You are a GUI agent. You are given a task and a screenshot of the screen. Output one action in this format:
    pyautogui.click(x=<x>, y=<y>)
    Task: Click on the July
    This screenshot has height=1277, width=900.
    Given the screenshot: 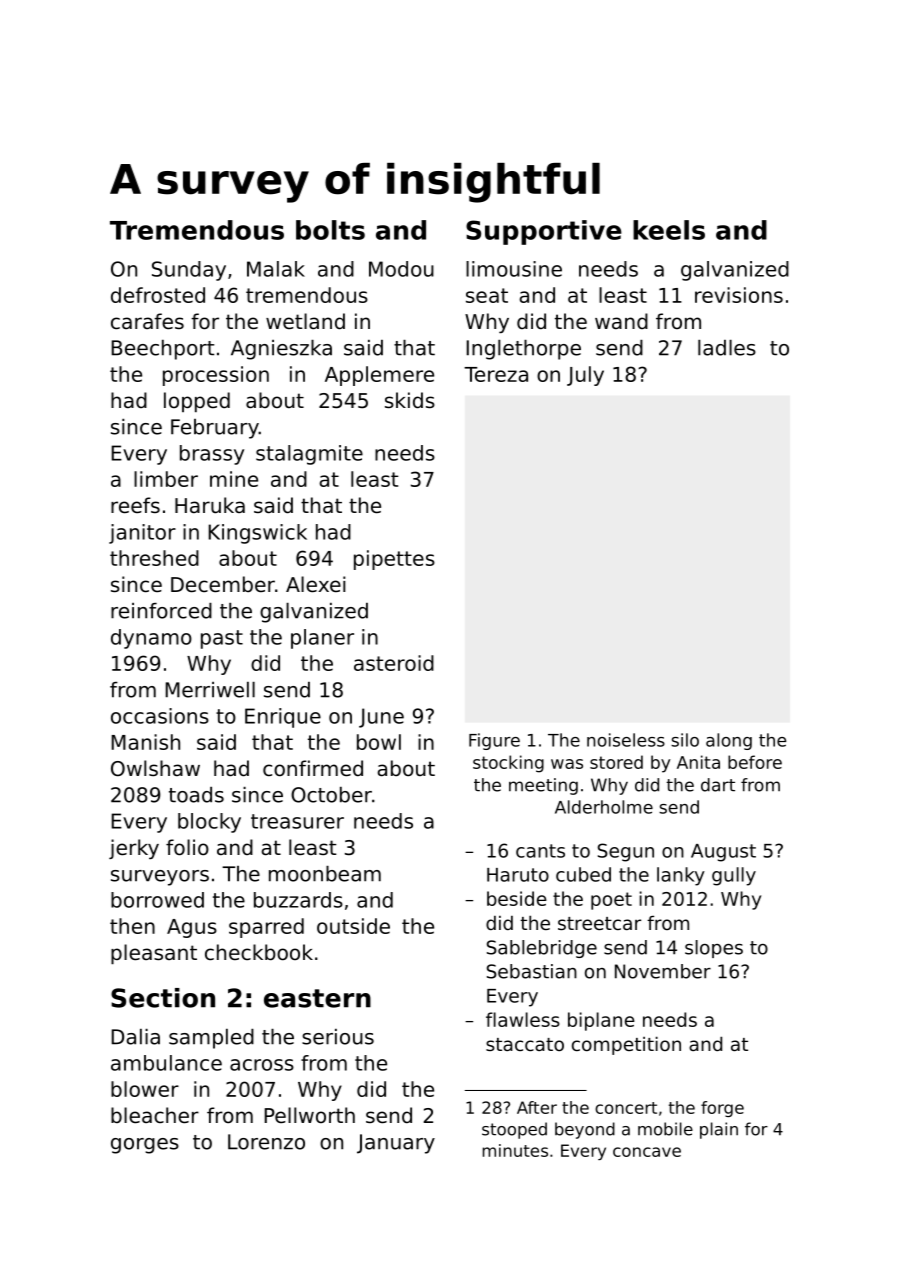 What is the action you would take?
    pyautogui.click(x=585, y=376)
